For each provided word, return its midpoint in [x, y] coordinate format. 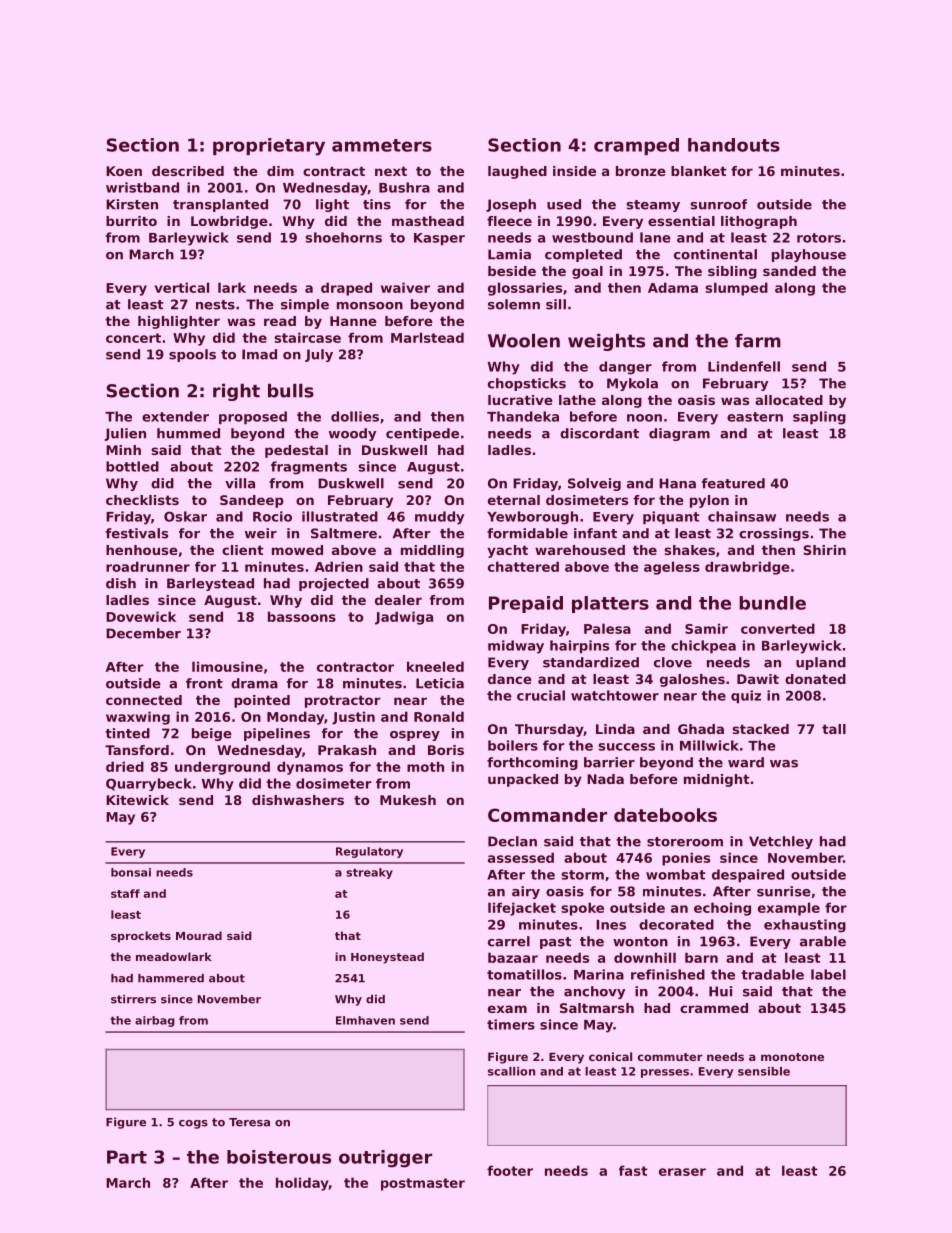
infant [595, 533]
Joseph [511, 205]
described [188, 171]
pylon [709, 501]
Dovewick [141, 616]
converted [778, 628]
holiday [302, 1184]
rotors [819, 238]
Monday [295, 718]
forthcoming [532, 763]
